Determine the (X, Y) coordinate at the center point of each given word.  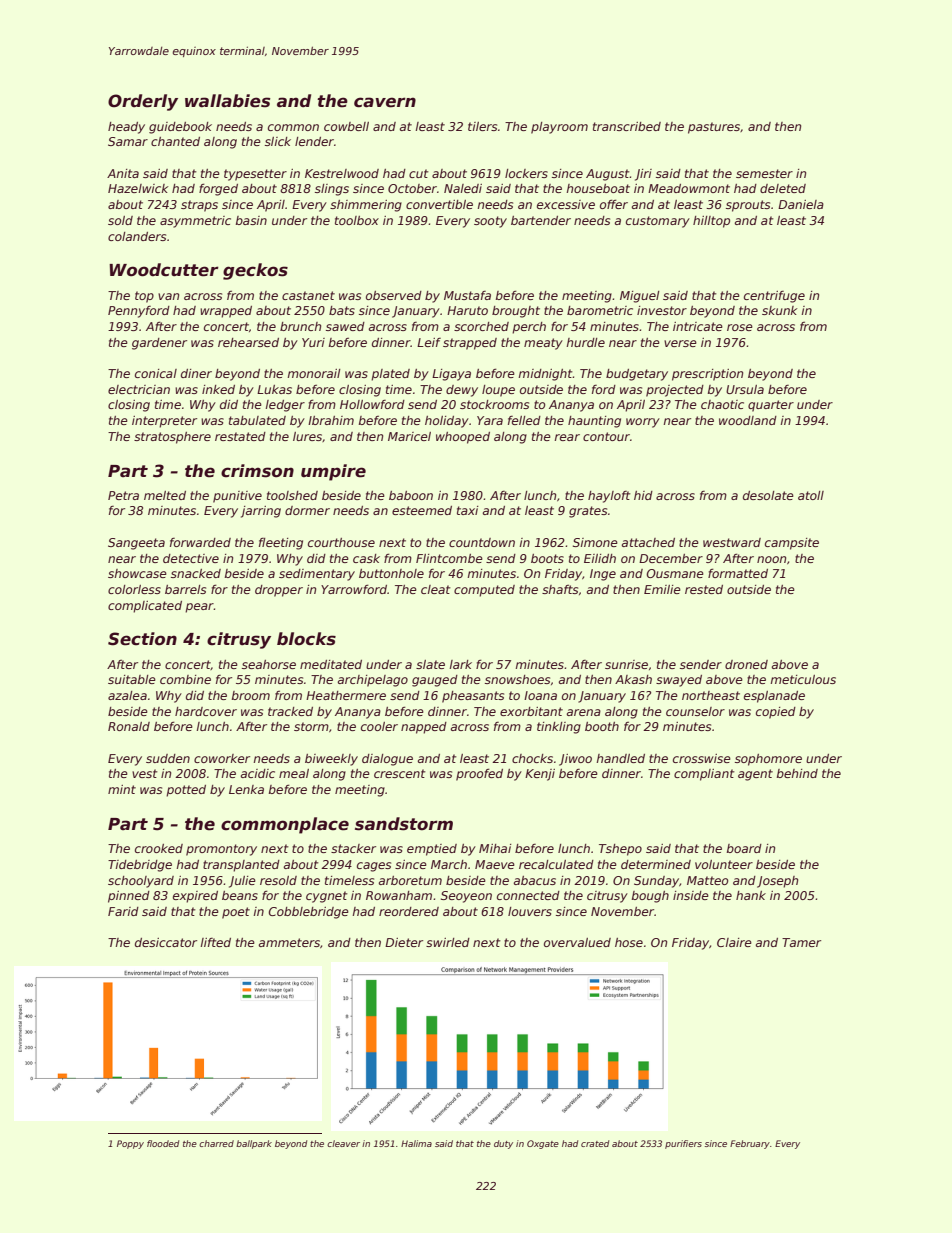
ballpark (254, 1144)
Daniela (801, 204)
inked (218, 389)
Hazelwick (138, 188)
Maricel (409, 436)
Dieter (404, 942)
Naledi (463, 188)
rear (567, 437)
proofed (479, 774)
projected (675, 391)
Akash (633, 679)
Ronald (129, 726)
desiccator (166, 942)
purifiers (683, 1144)
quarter (771, 406)
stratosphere (172, 438)
